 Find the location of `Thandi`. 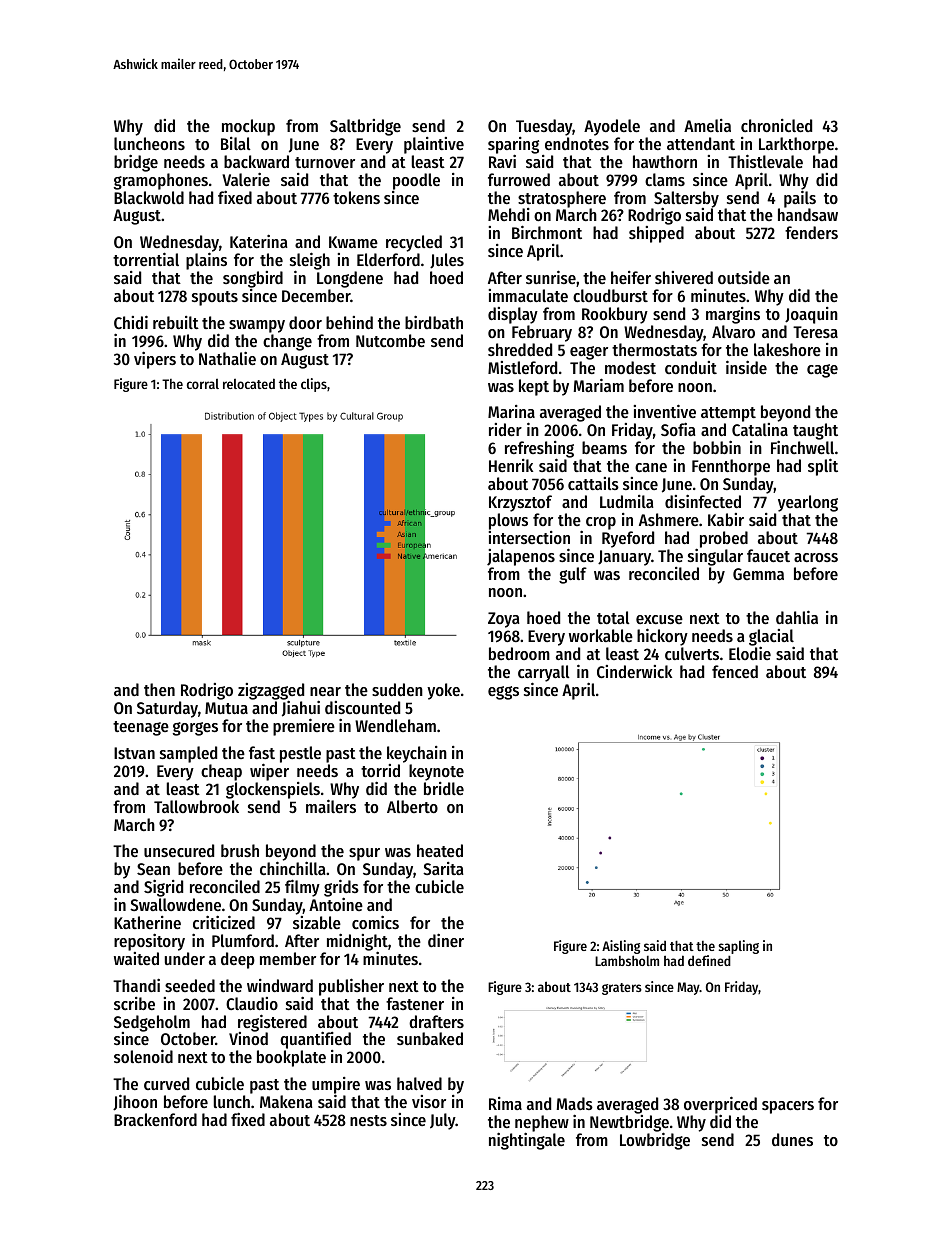

Thandi is located at coordinates (136, 985).
